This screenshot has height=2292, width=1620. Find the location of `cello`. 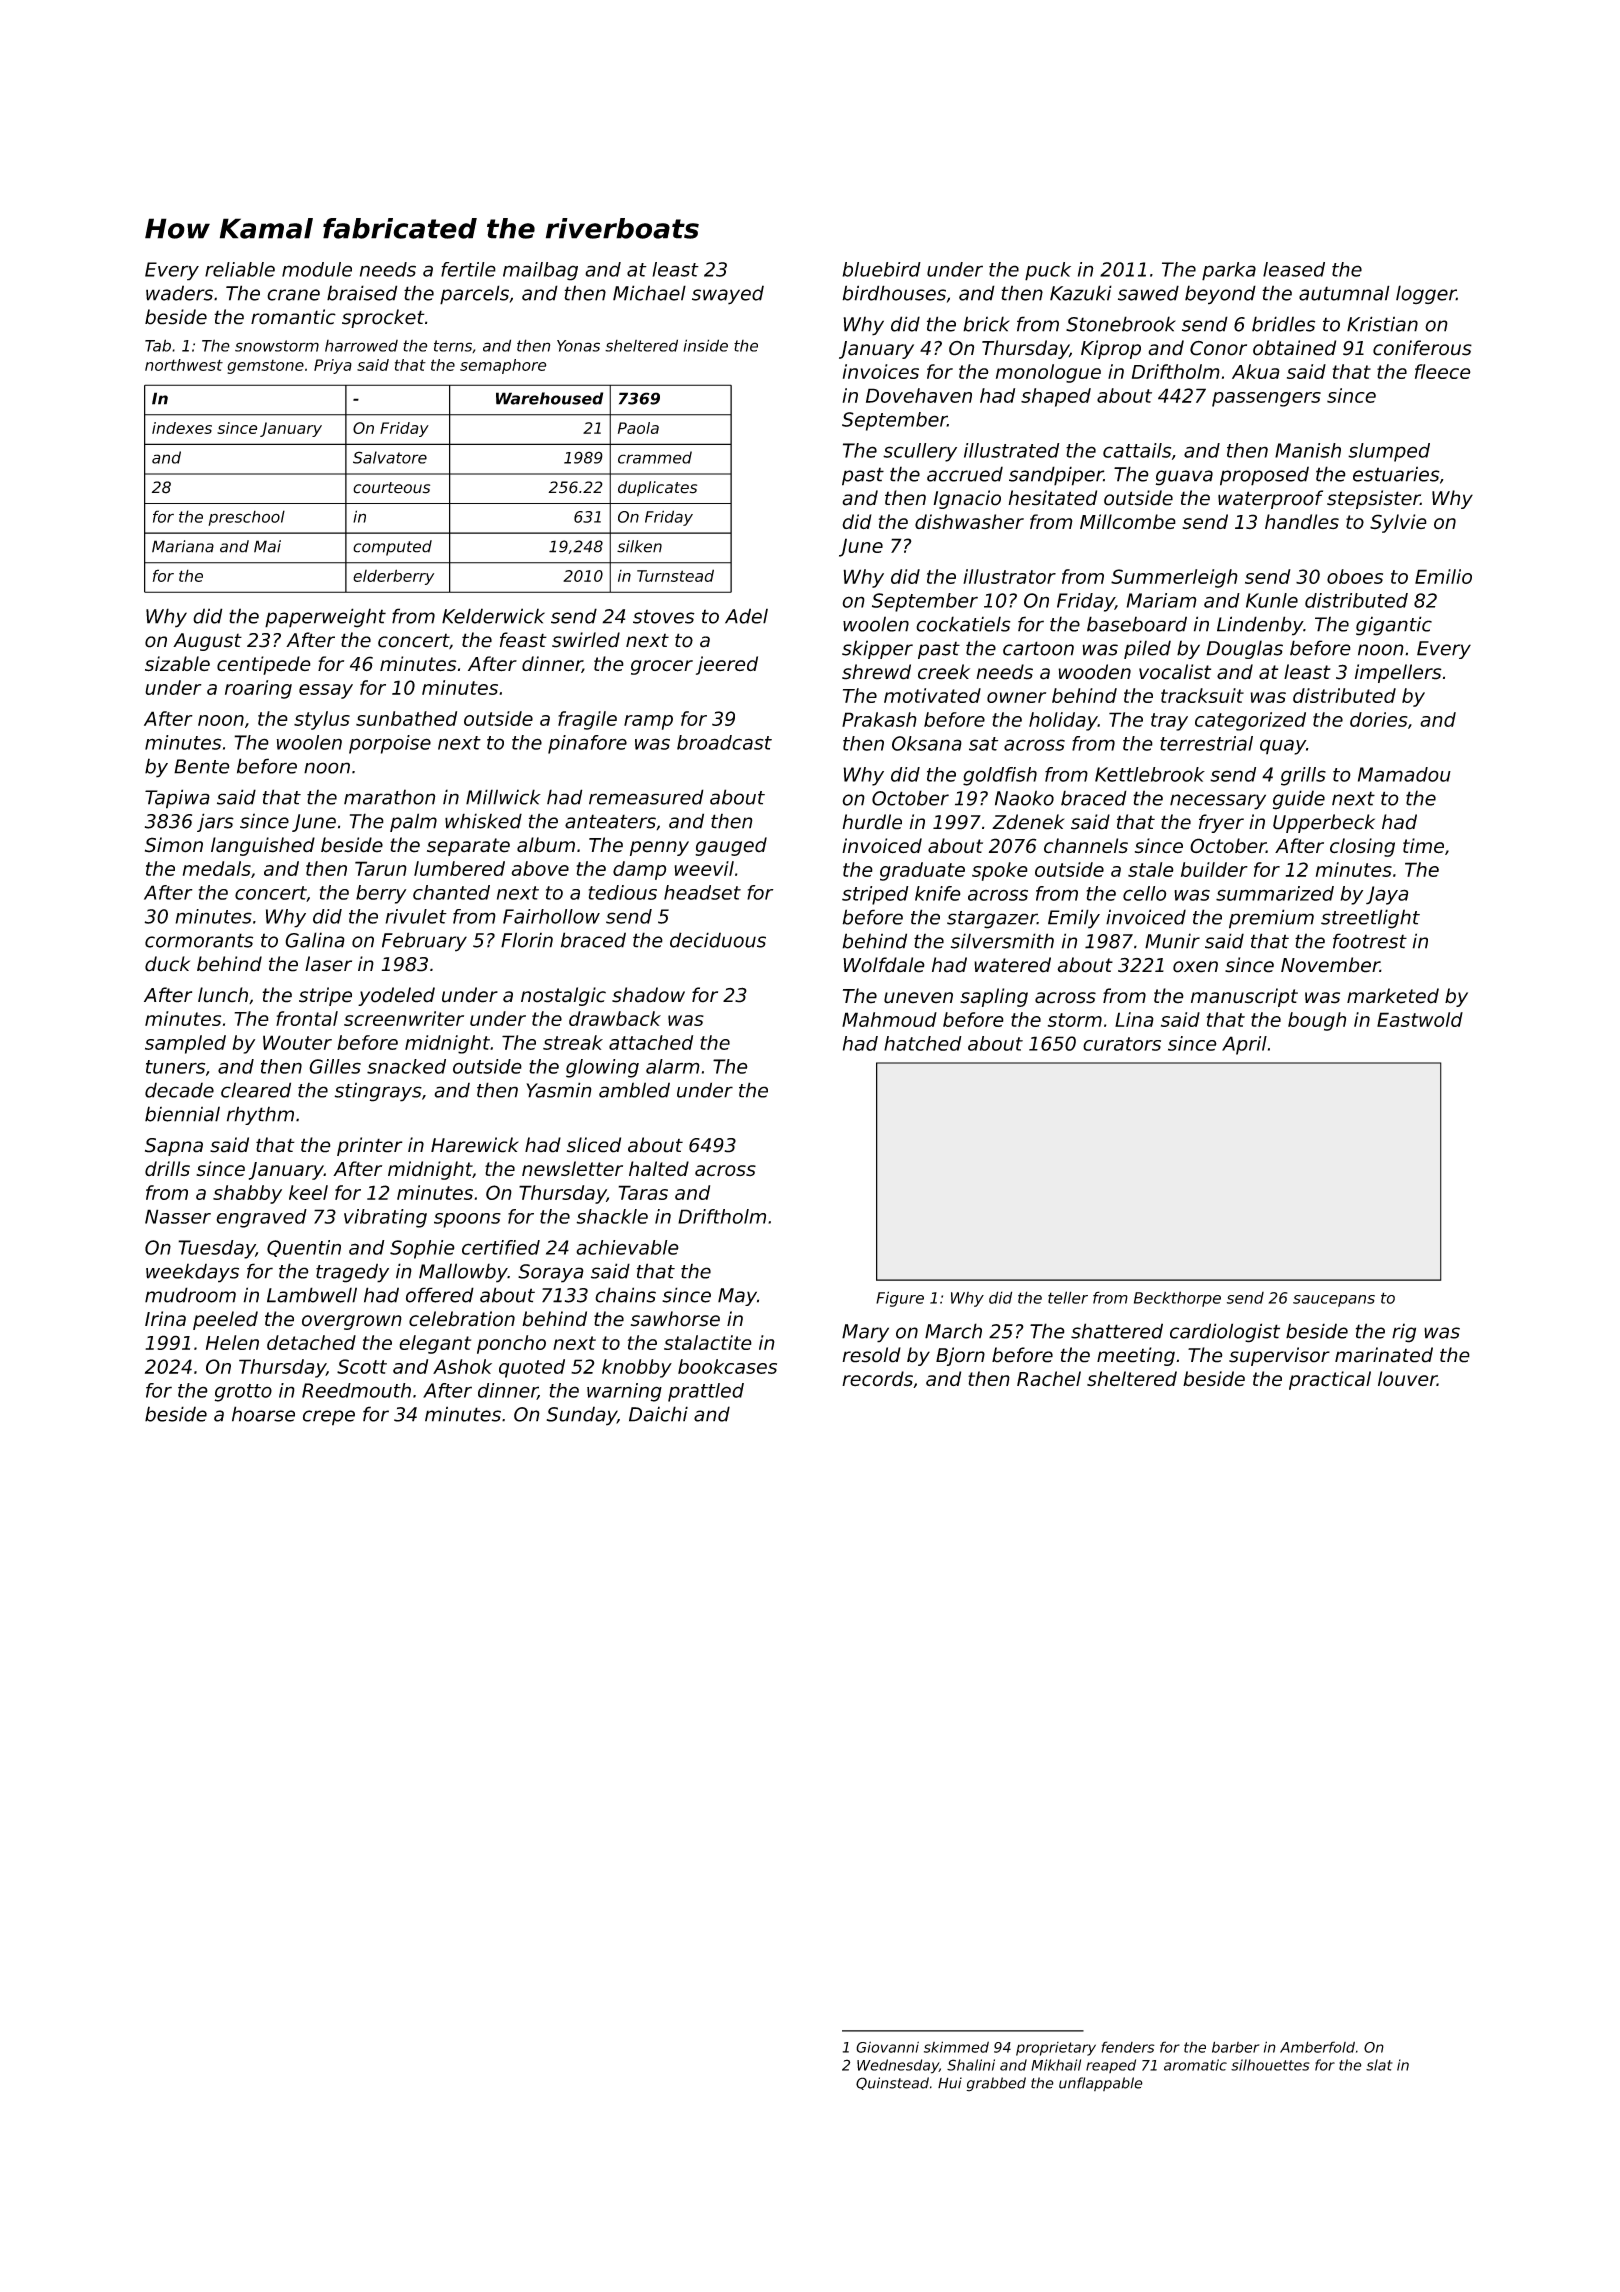

cello is located at coordinates (1144, 893).
